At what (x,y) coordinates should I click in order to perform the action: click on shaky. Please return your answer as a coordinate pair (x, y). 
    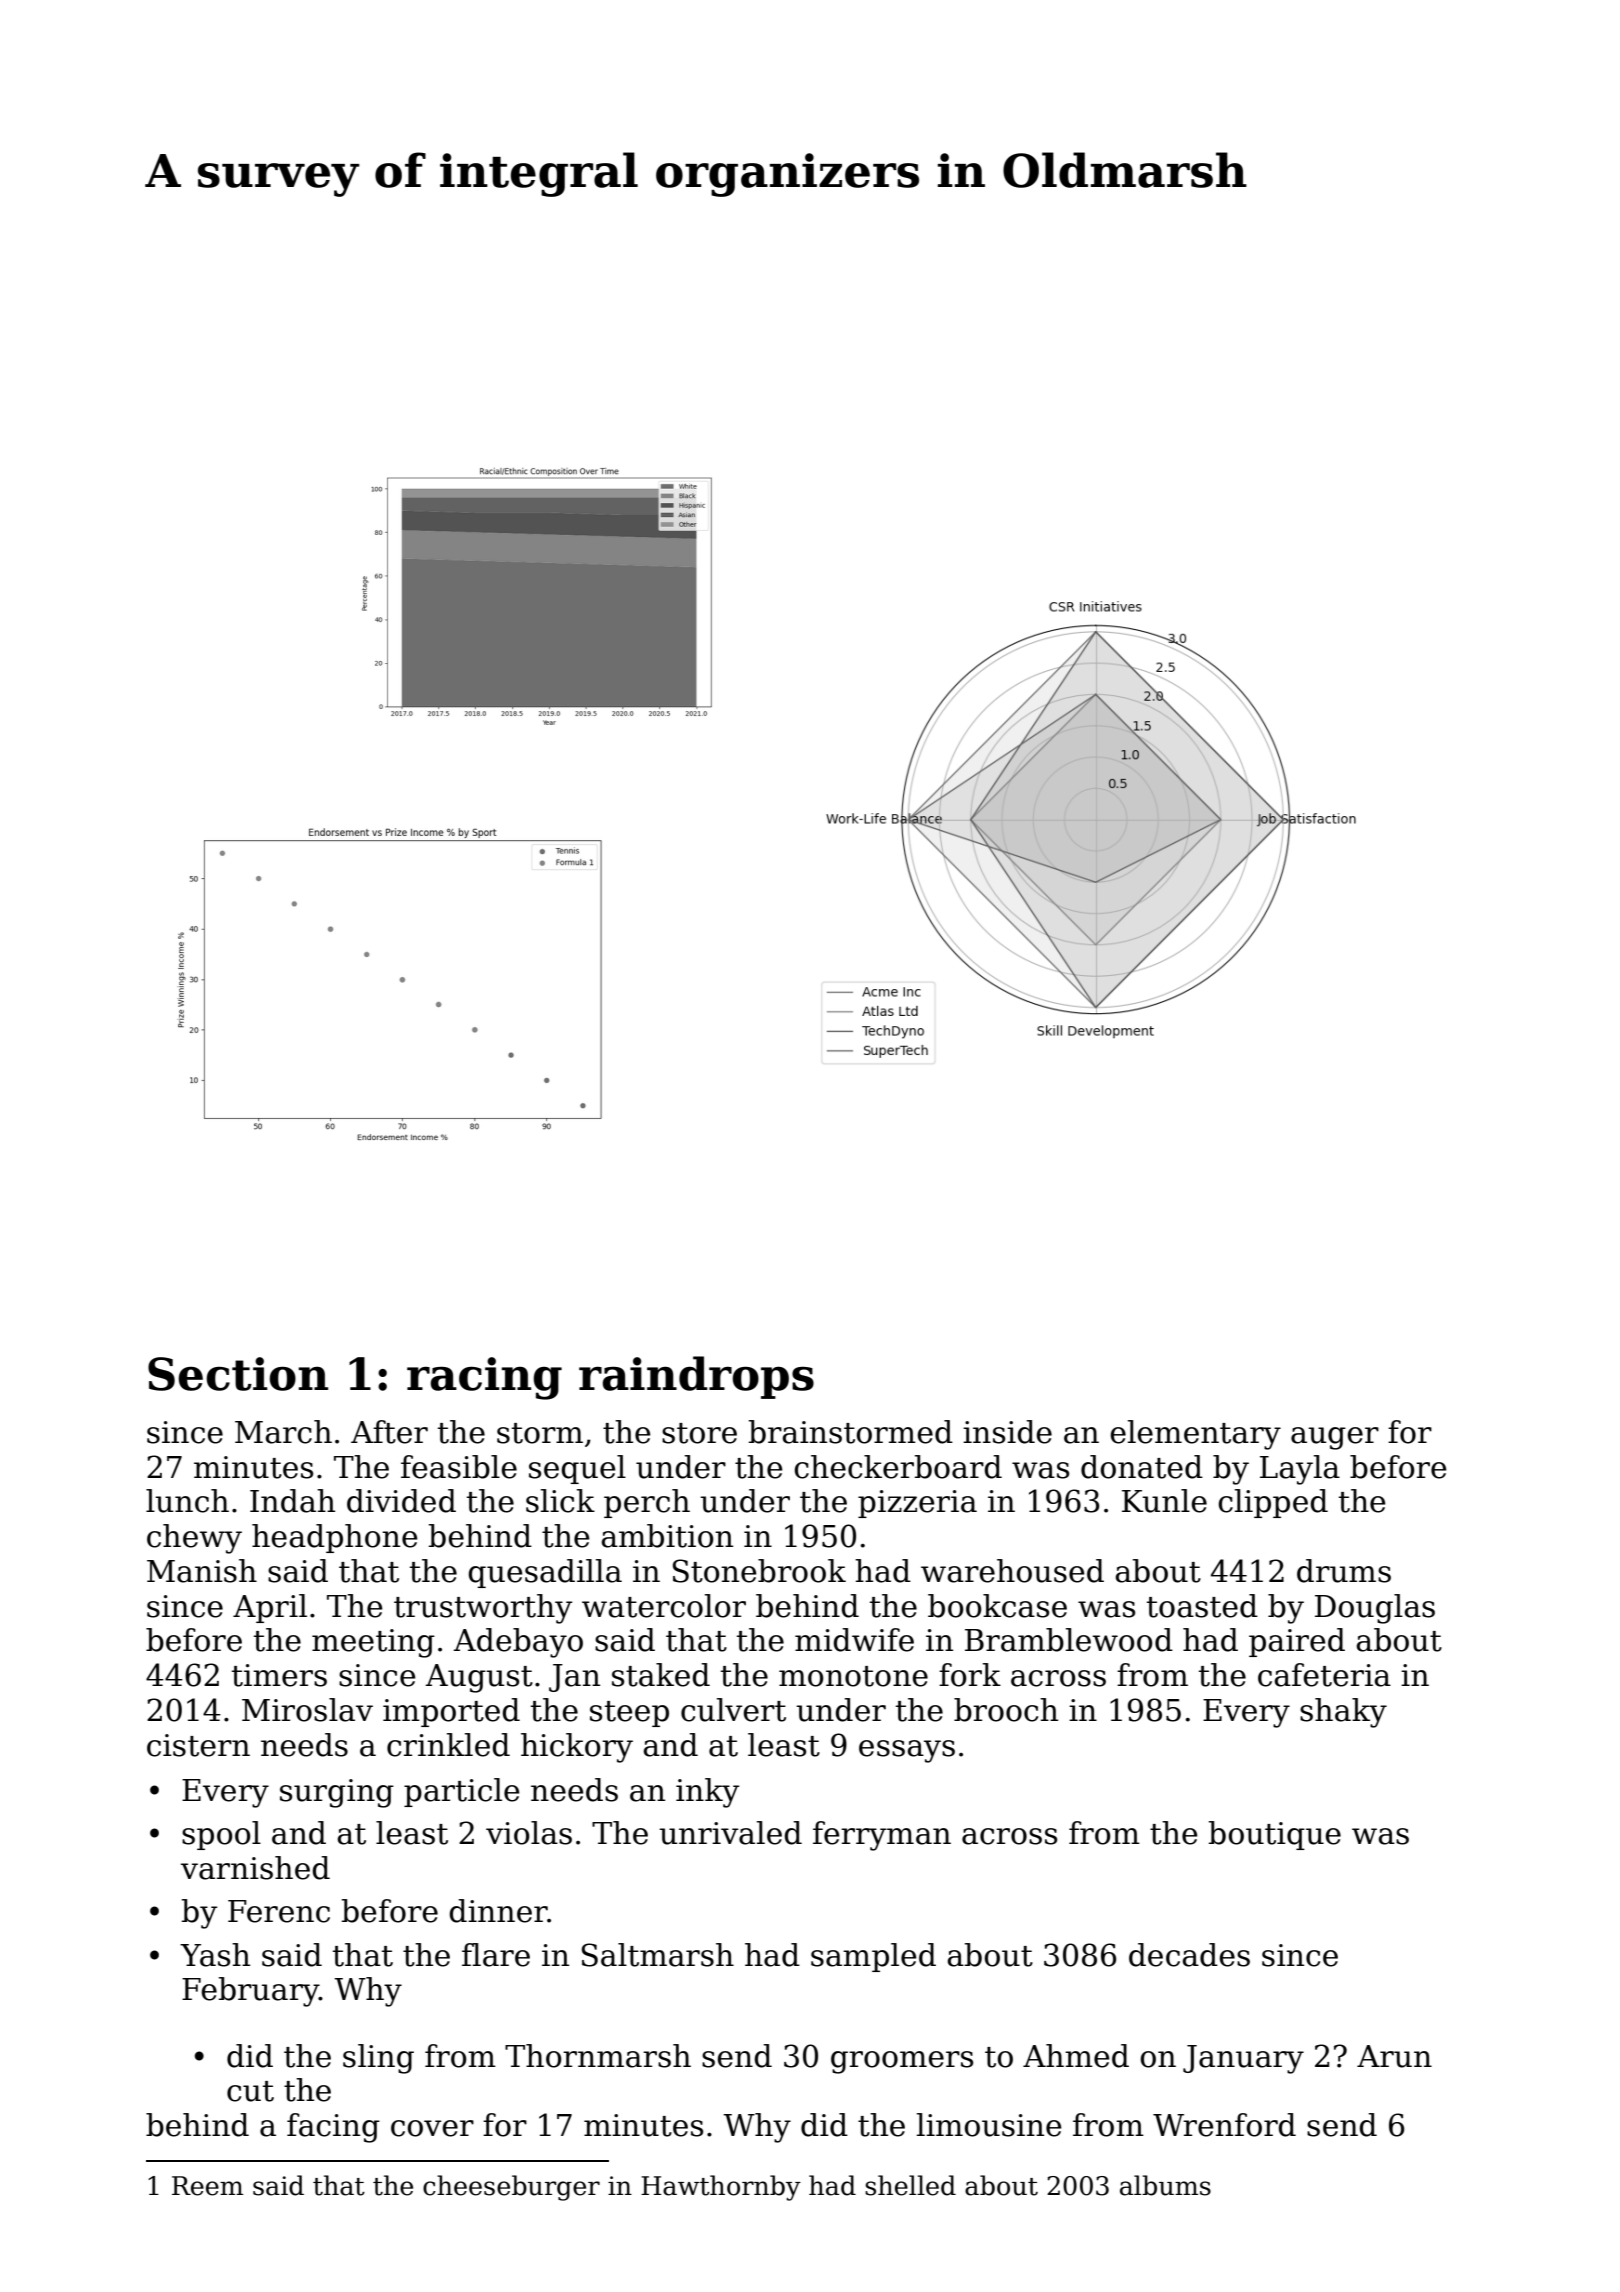
    Looking at the image, I should click on (1343, 1713).
